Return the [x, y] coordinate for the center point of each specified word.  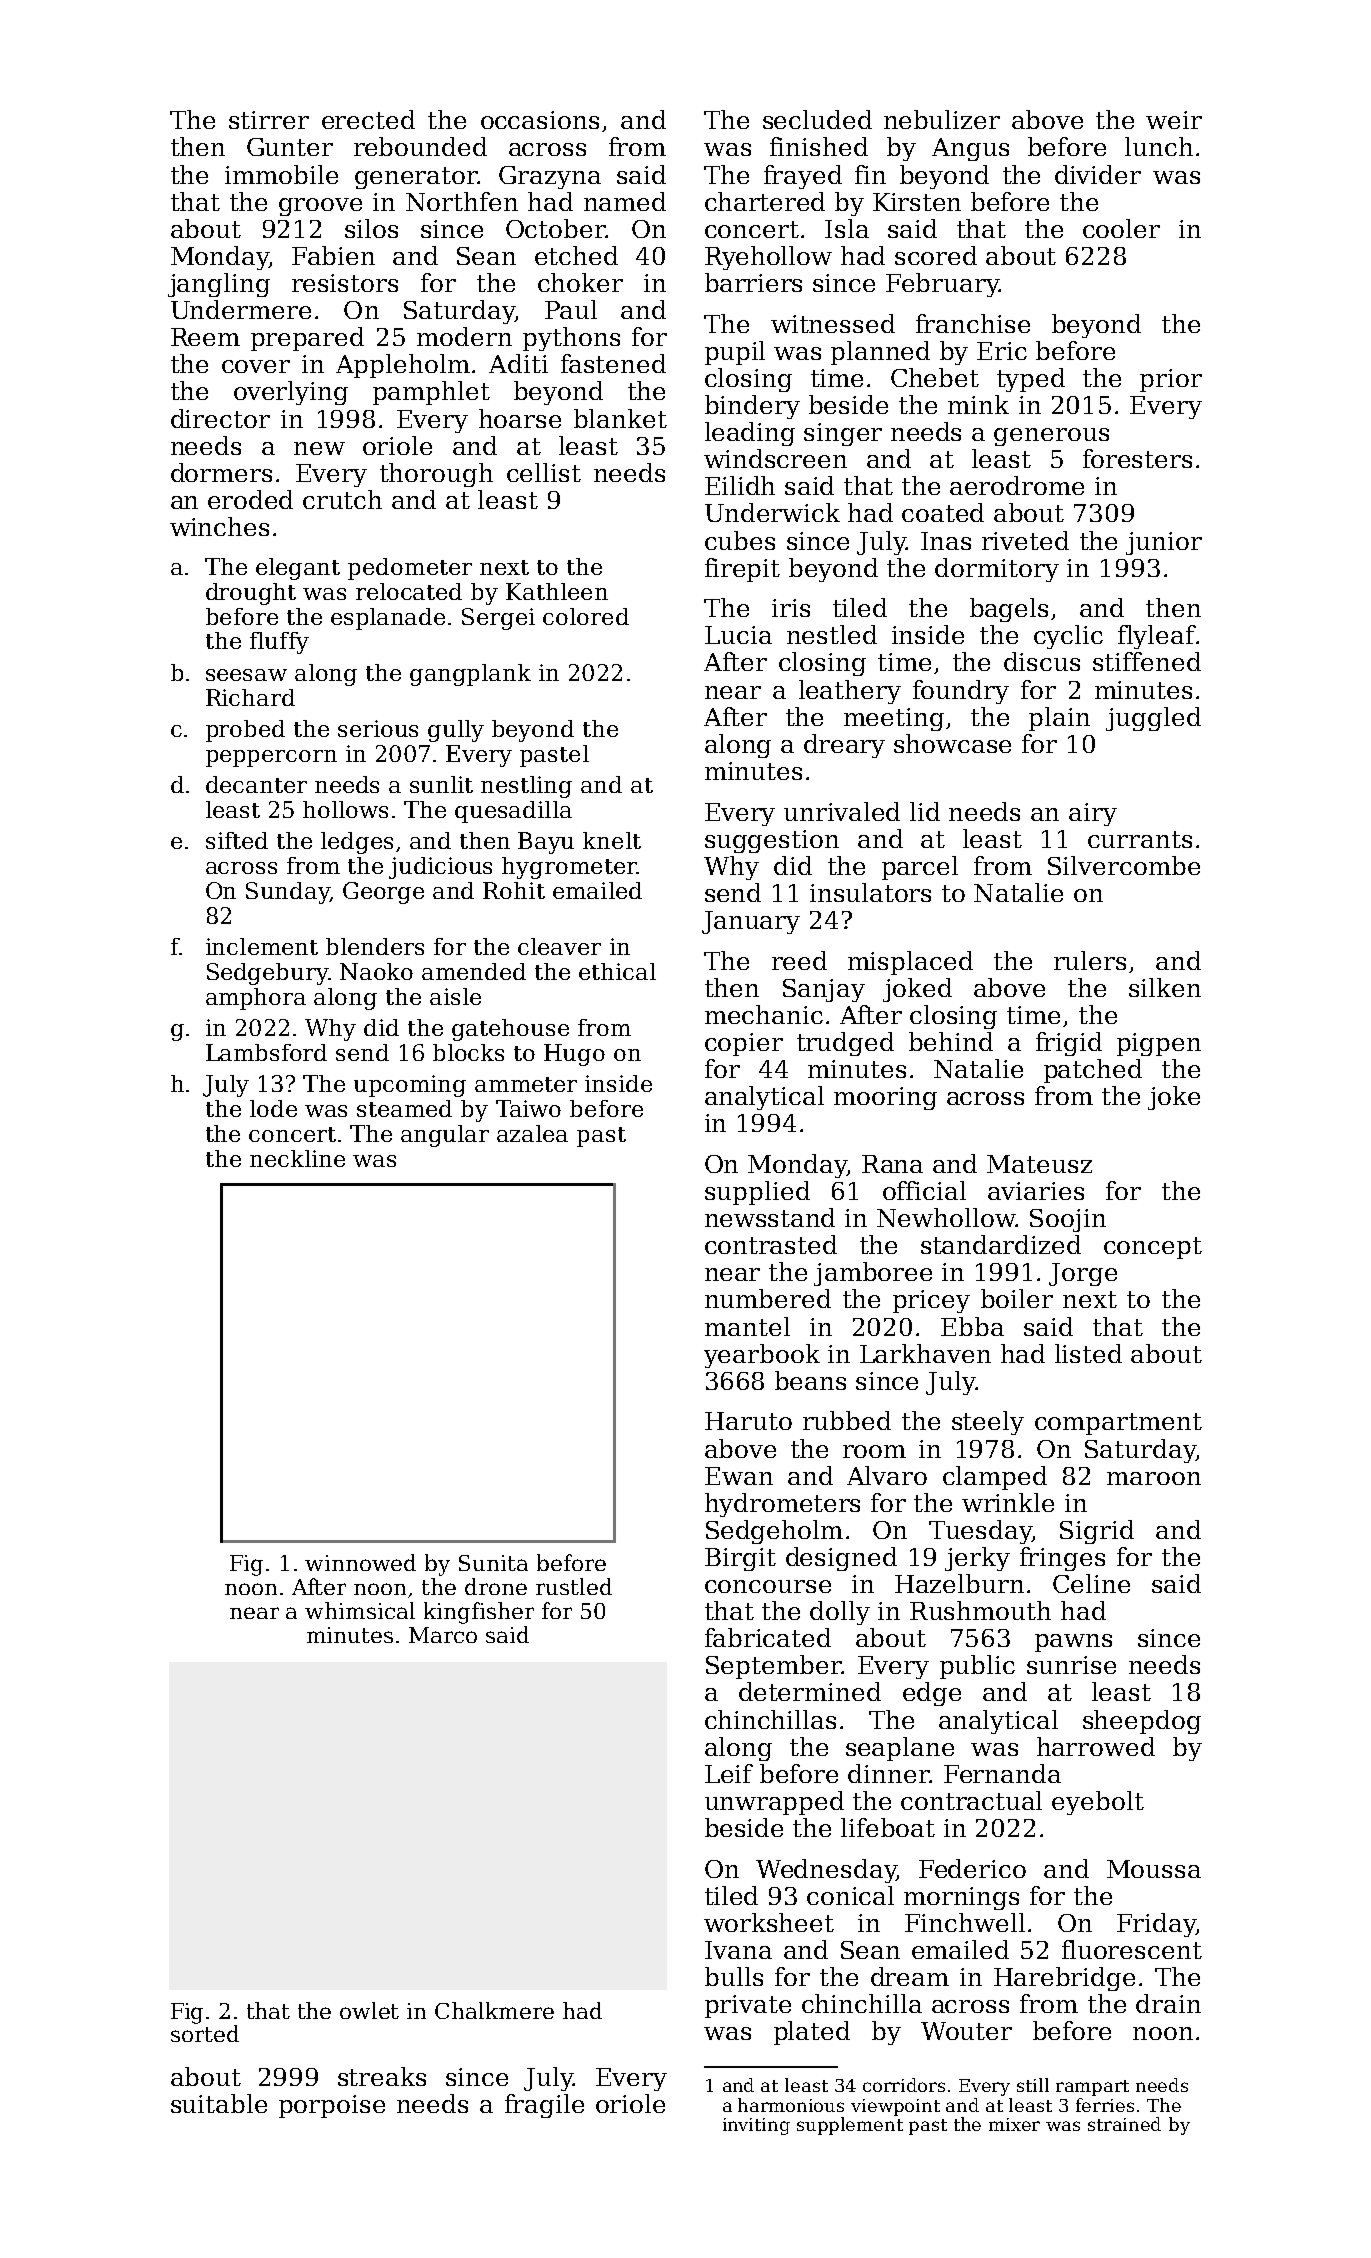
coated [943, 512]
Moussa [1154, 1869]
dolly [840, 1613]
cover [256, 366]
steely [988, 1423]
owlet [369, 2010]
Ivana [738, 1950]
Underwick [772, 512]
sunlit [441, 784]
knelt [612, 840]
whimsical [360, 1610]
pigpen [1159, 1044]
